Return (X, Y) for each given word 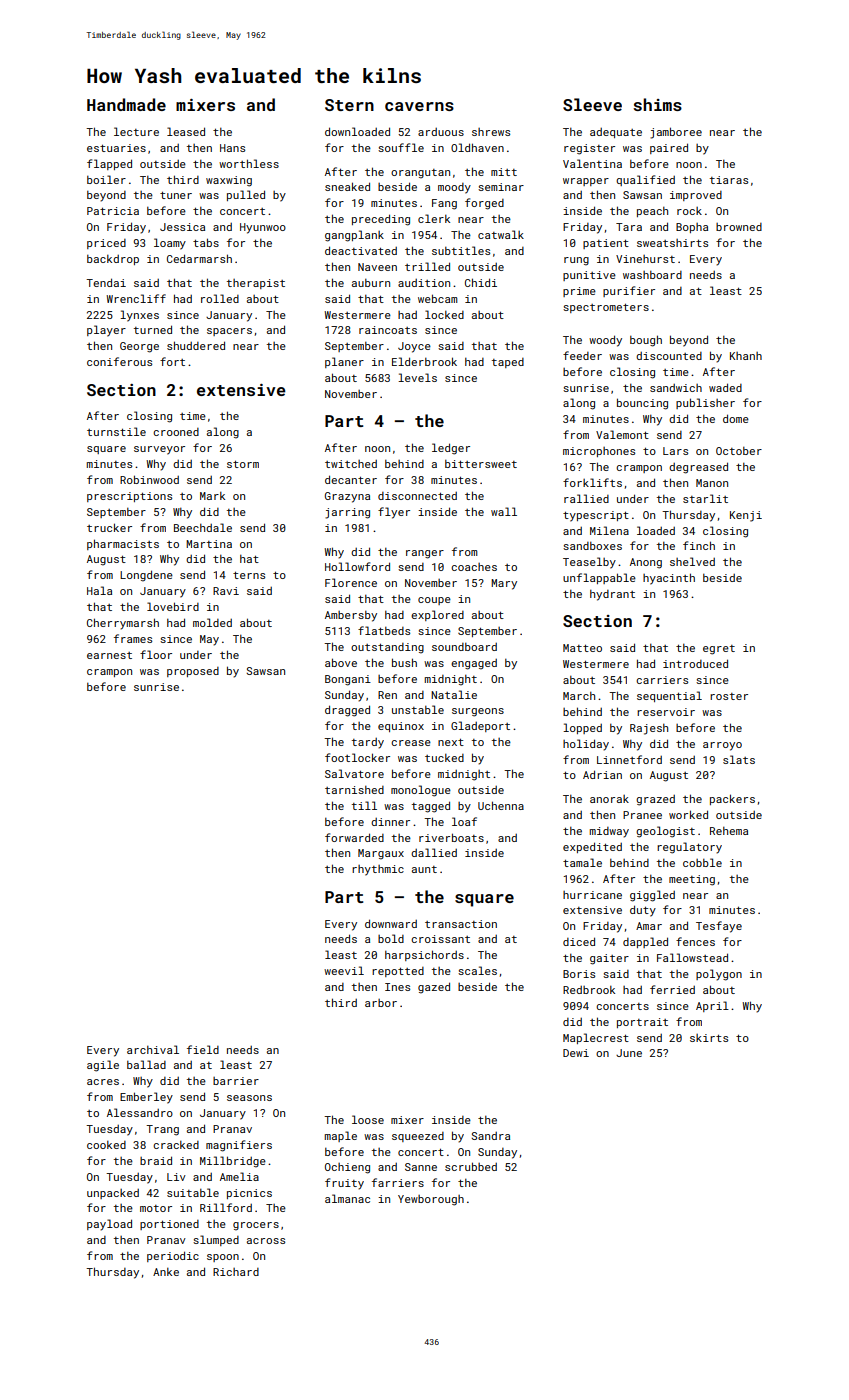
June (629, 1053)
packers (732, 799)
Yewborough (431, 1200)
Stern (349, 105)
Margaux (381, 854)
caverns (419, 106)
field (203, 1049)
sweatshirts (672, 243)
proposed (193, 672)
